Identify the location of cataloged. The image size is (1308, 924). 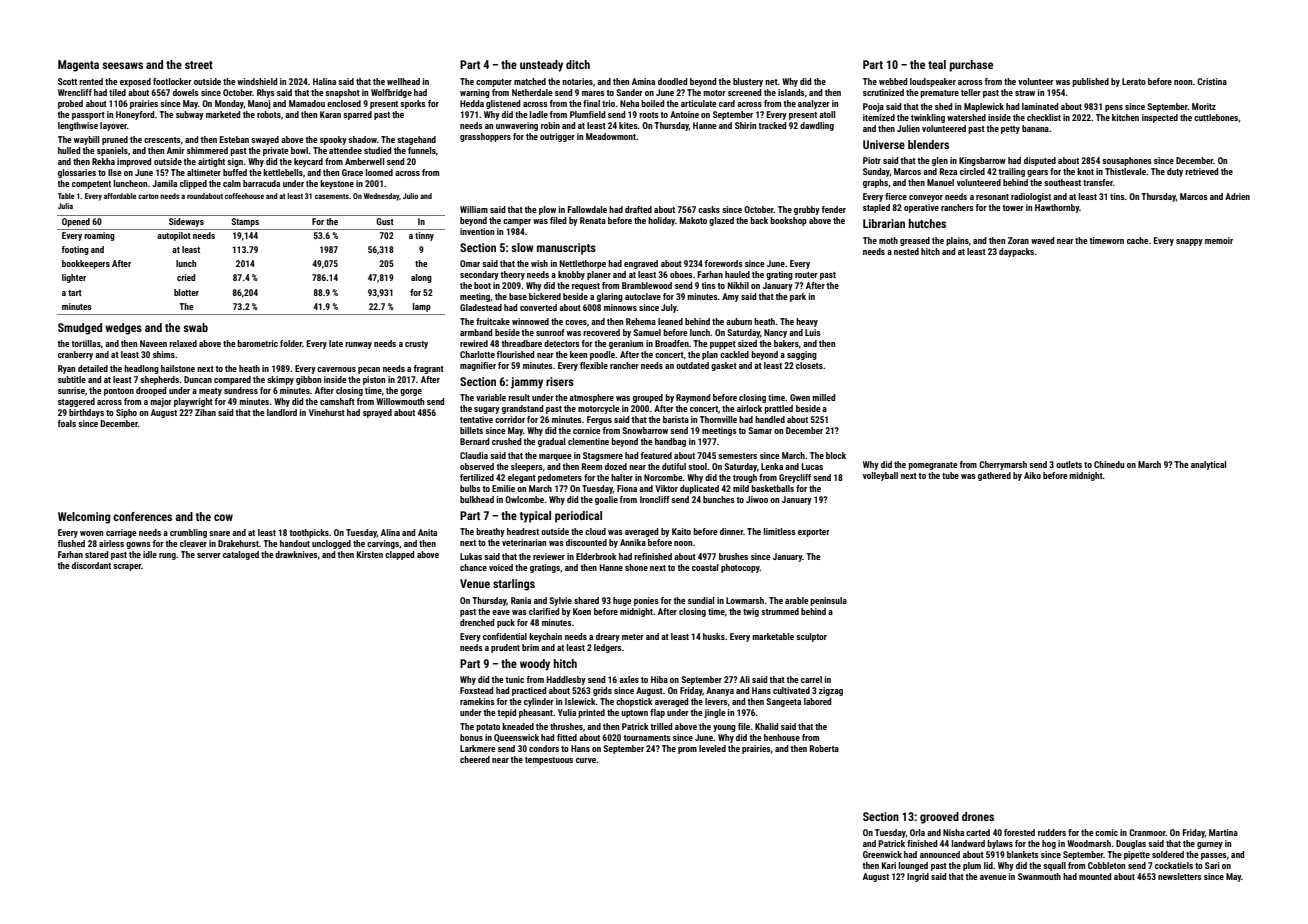
(241, 555).
